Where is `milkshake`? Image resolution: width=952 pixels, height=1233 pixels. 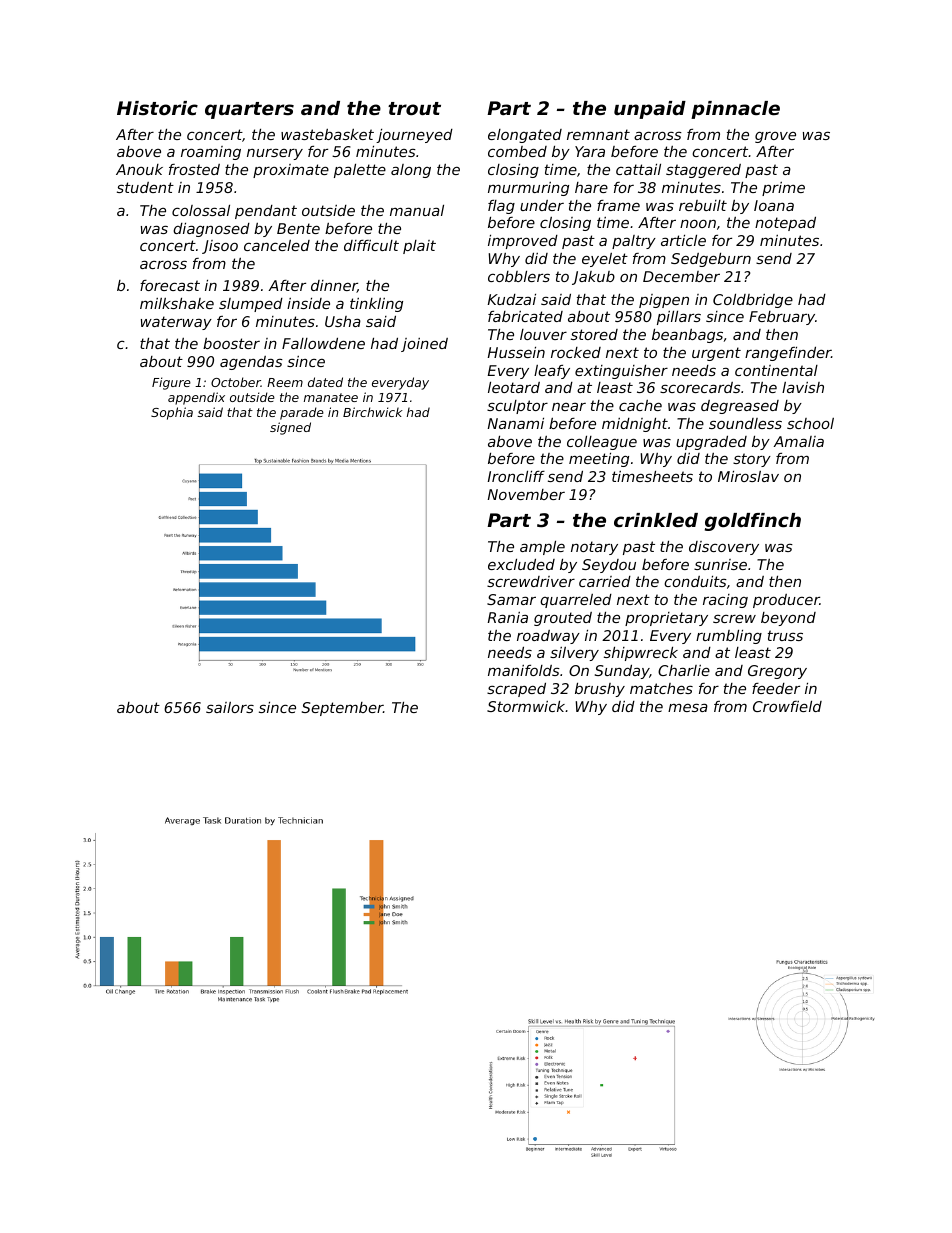
milkshake is located at coordinates (177, 303).
